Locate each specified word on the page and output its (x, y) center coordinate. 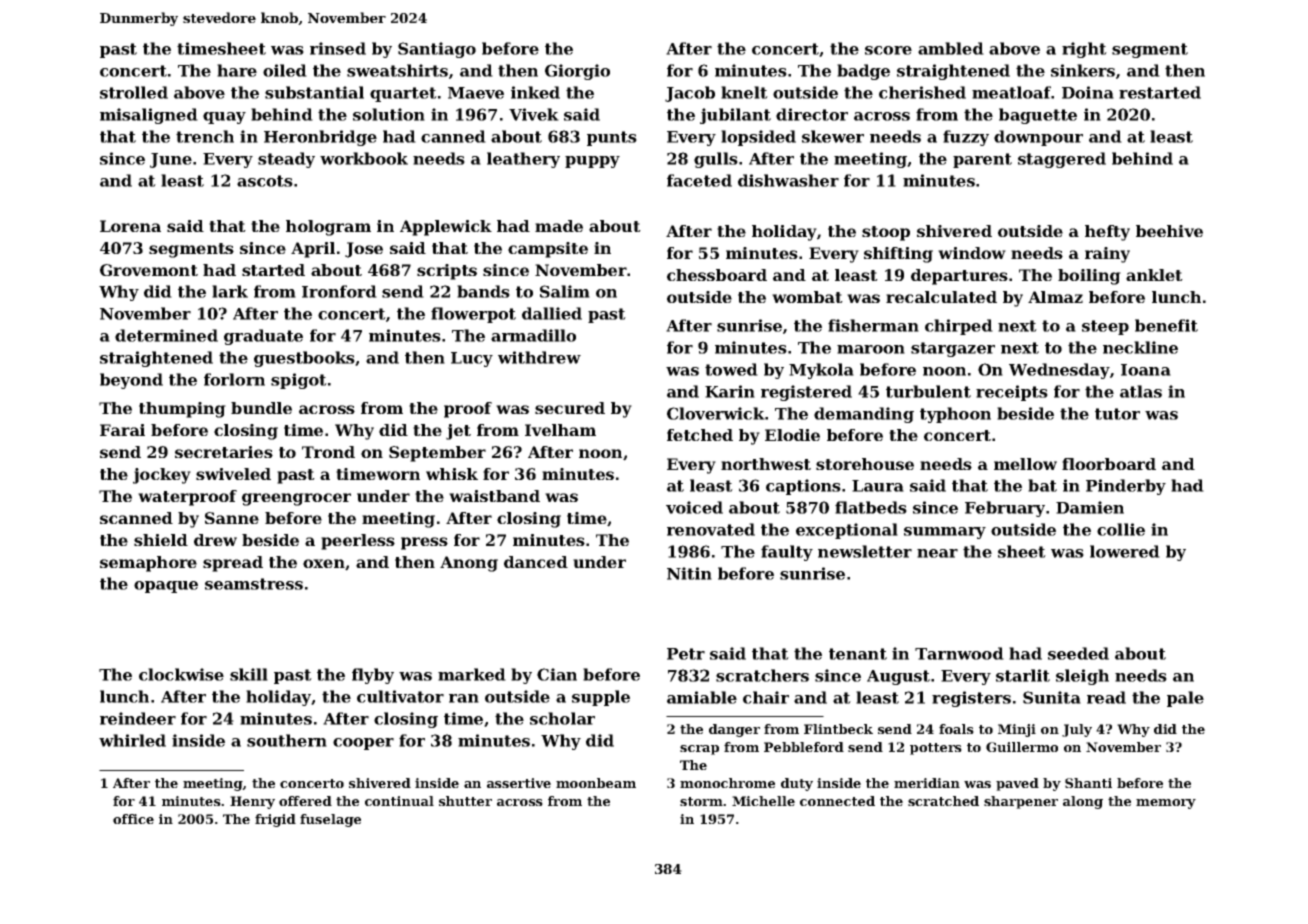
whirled (132, 740)
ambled (951, 48)
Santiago (437, 50)
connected (837, 801)
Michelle (763, 801)
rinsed (338, 48)
